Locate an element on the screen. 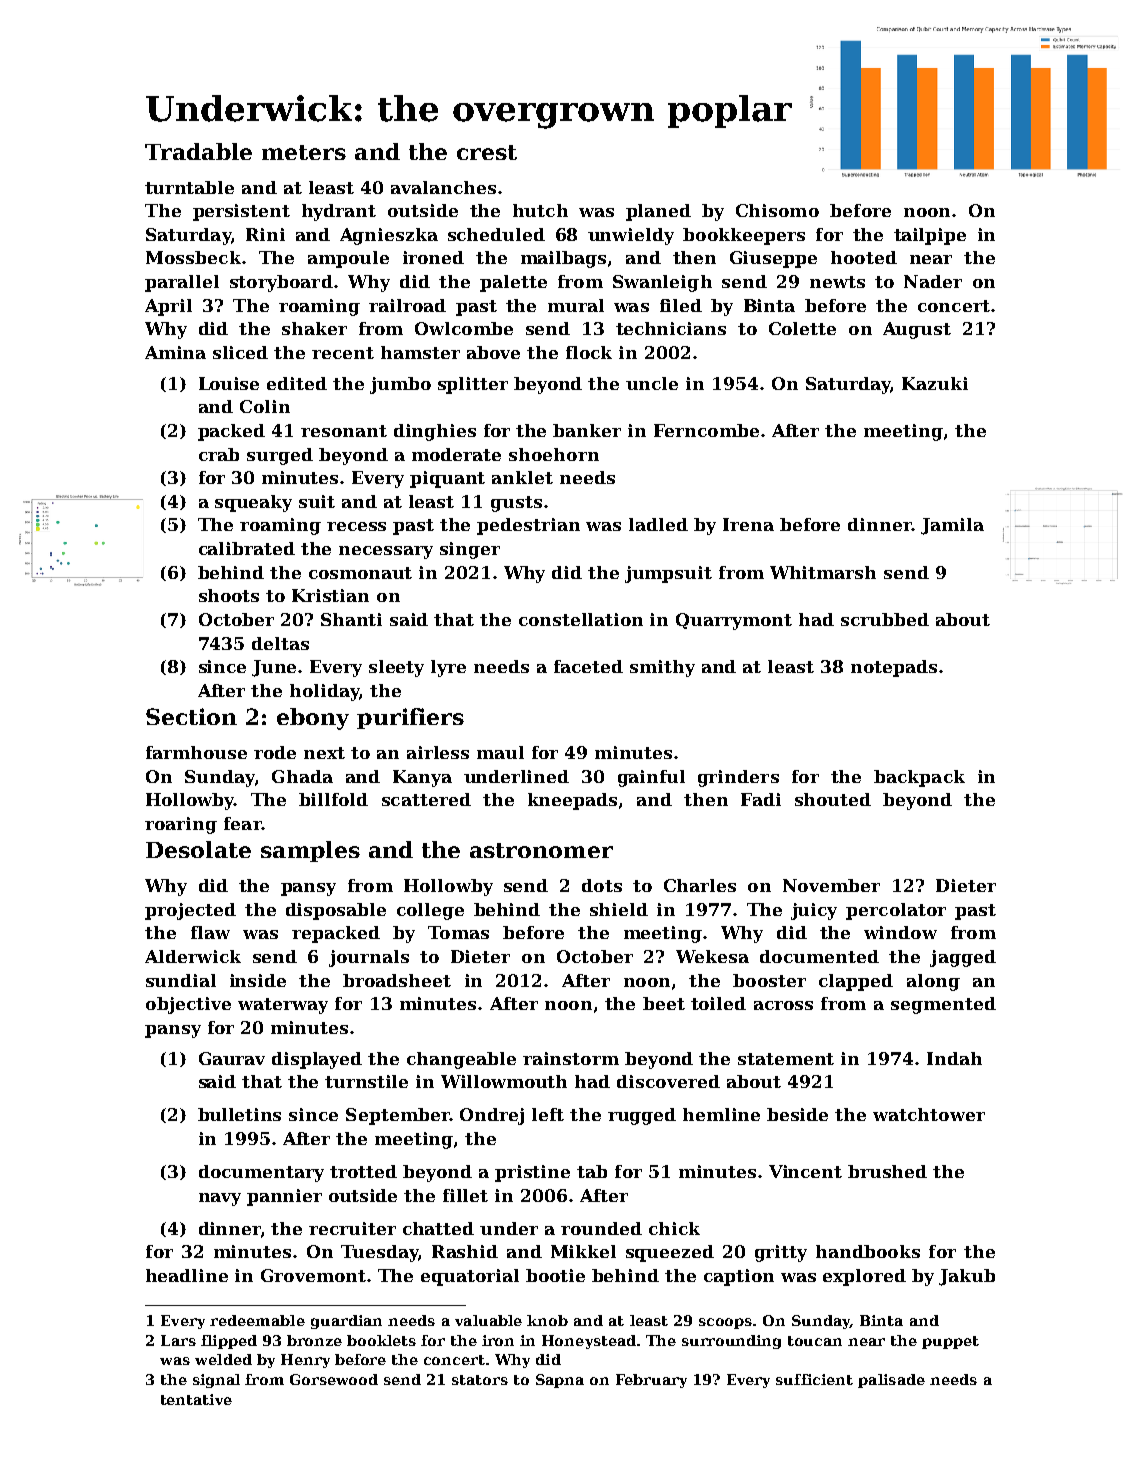 The width and height of the screenshot is (1141, 1477). technicians is located at coordinates (671, 328).
